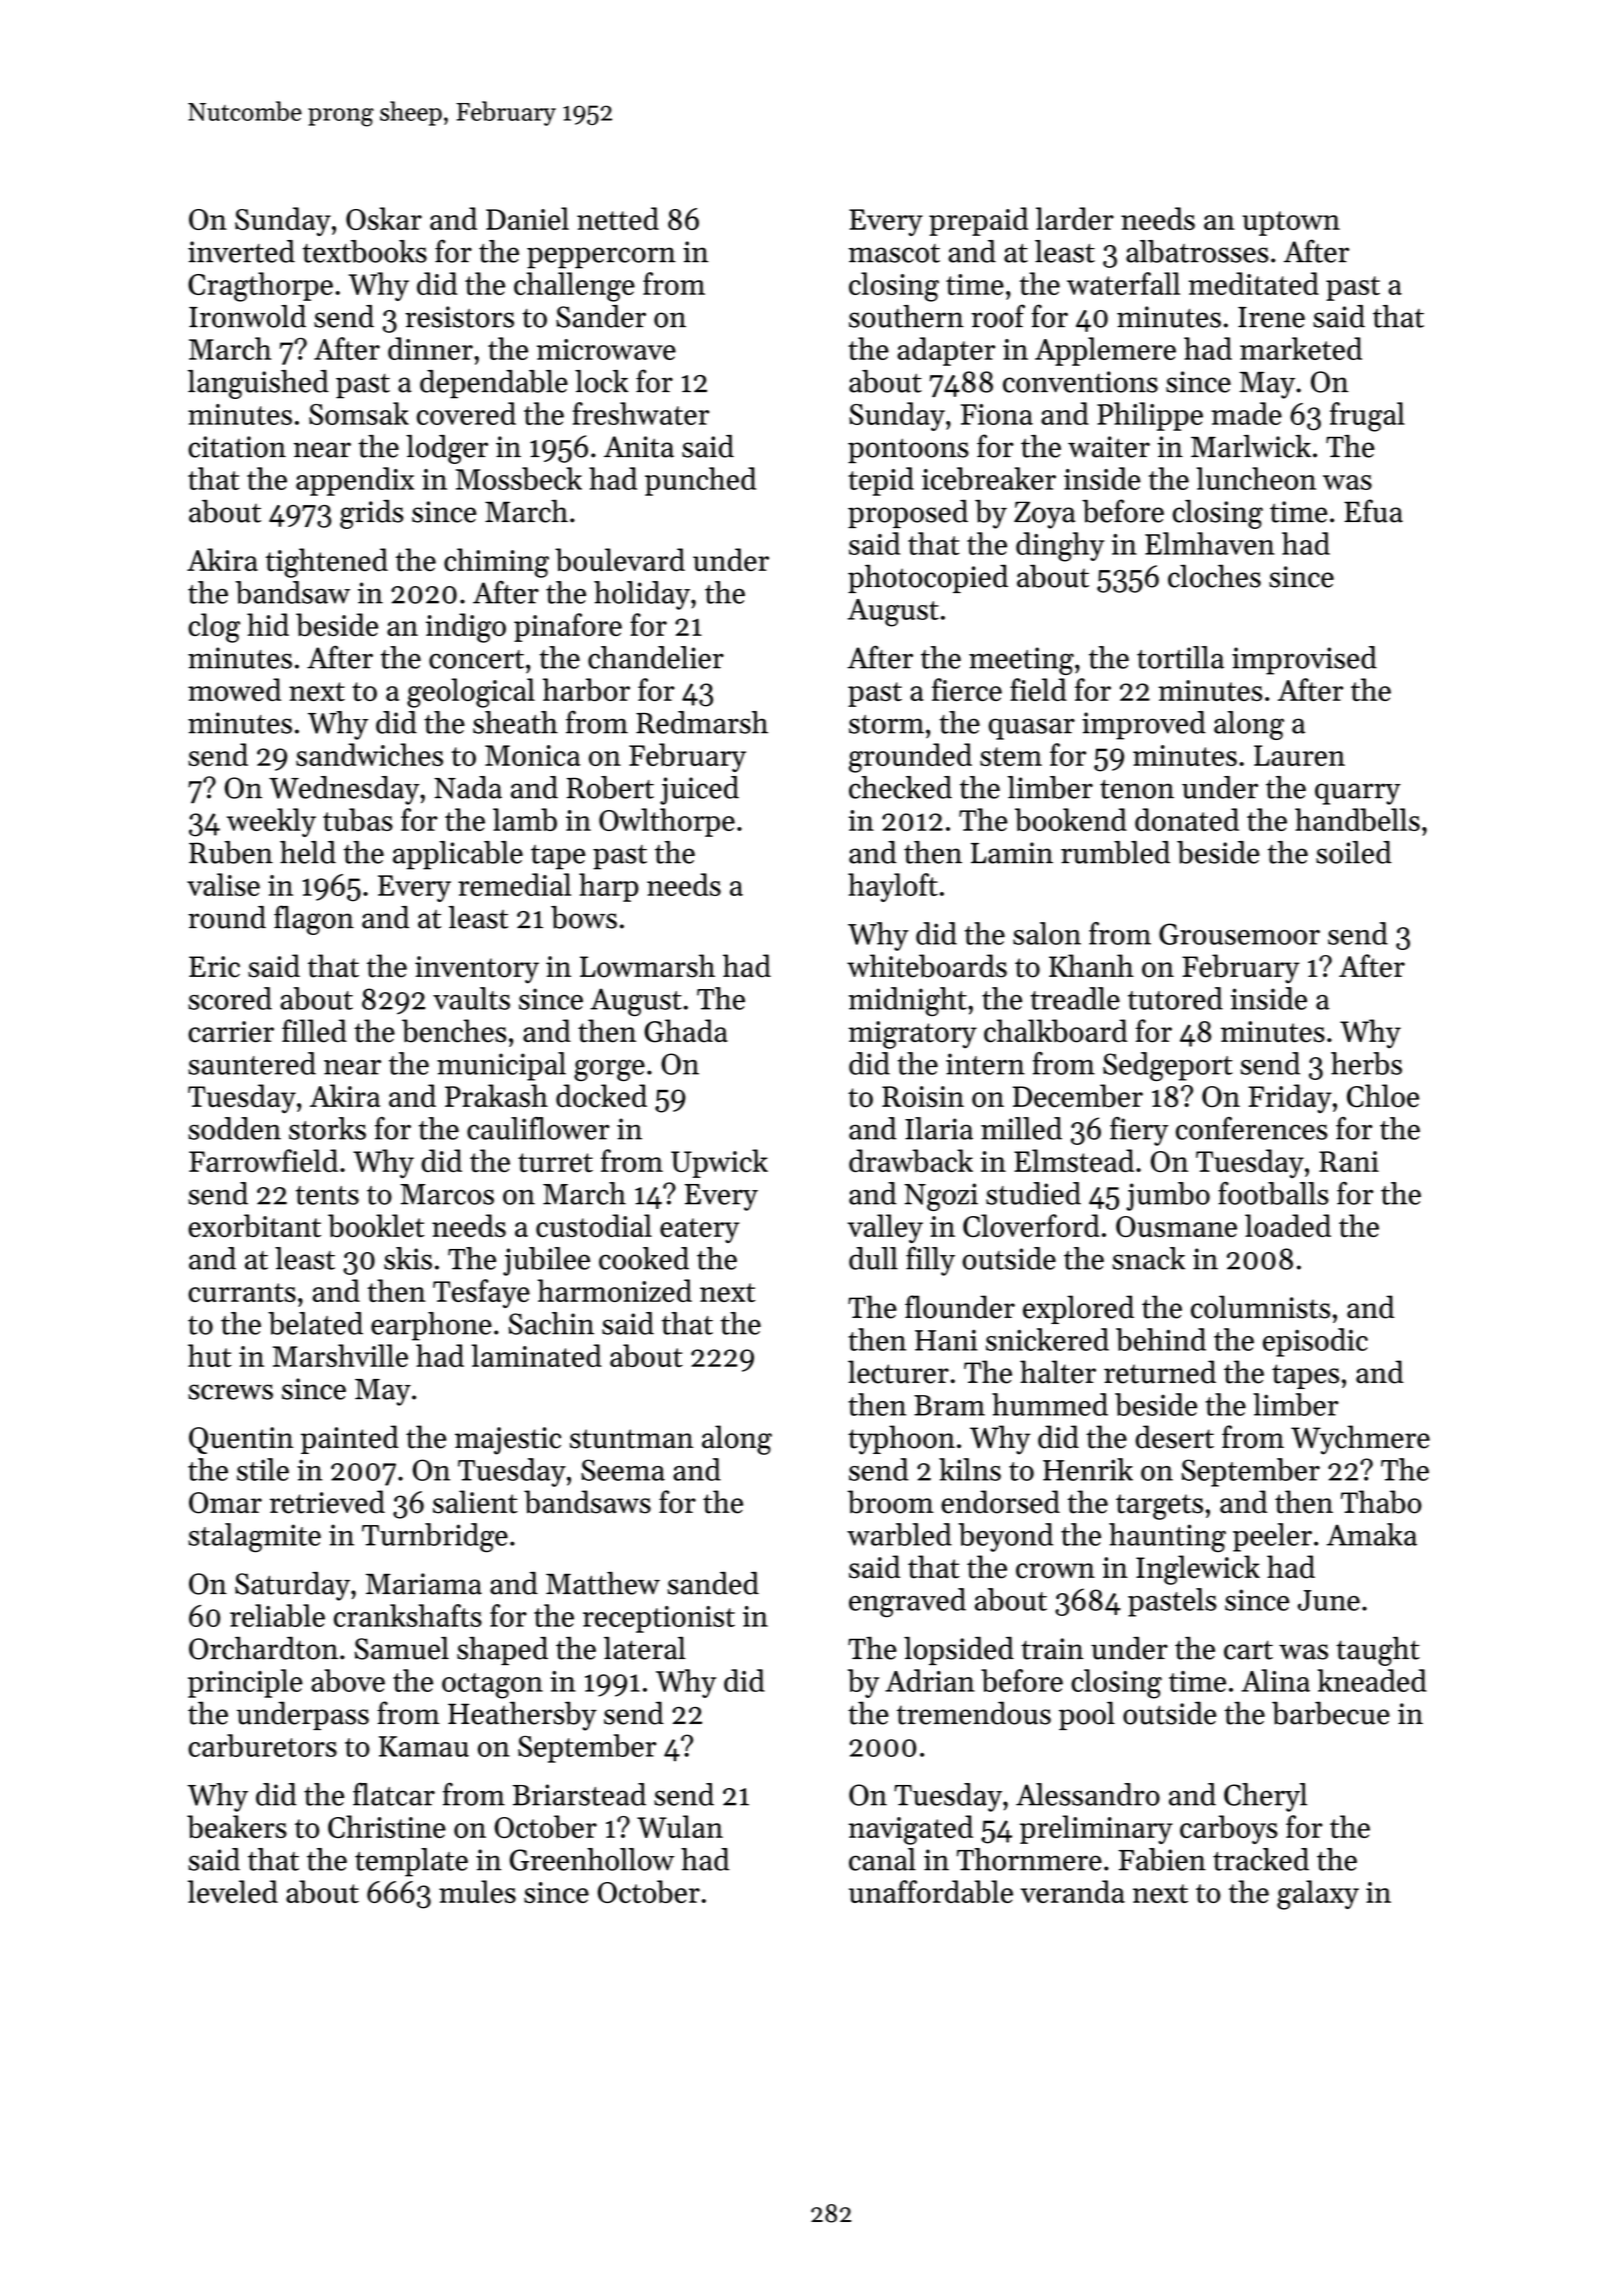  What do you see at coordinates (906, 316) in the image?
I see `southern` at bounding box center [906, 316].
